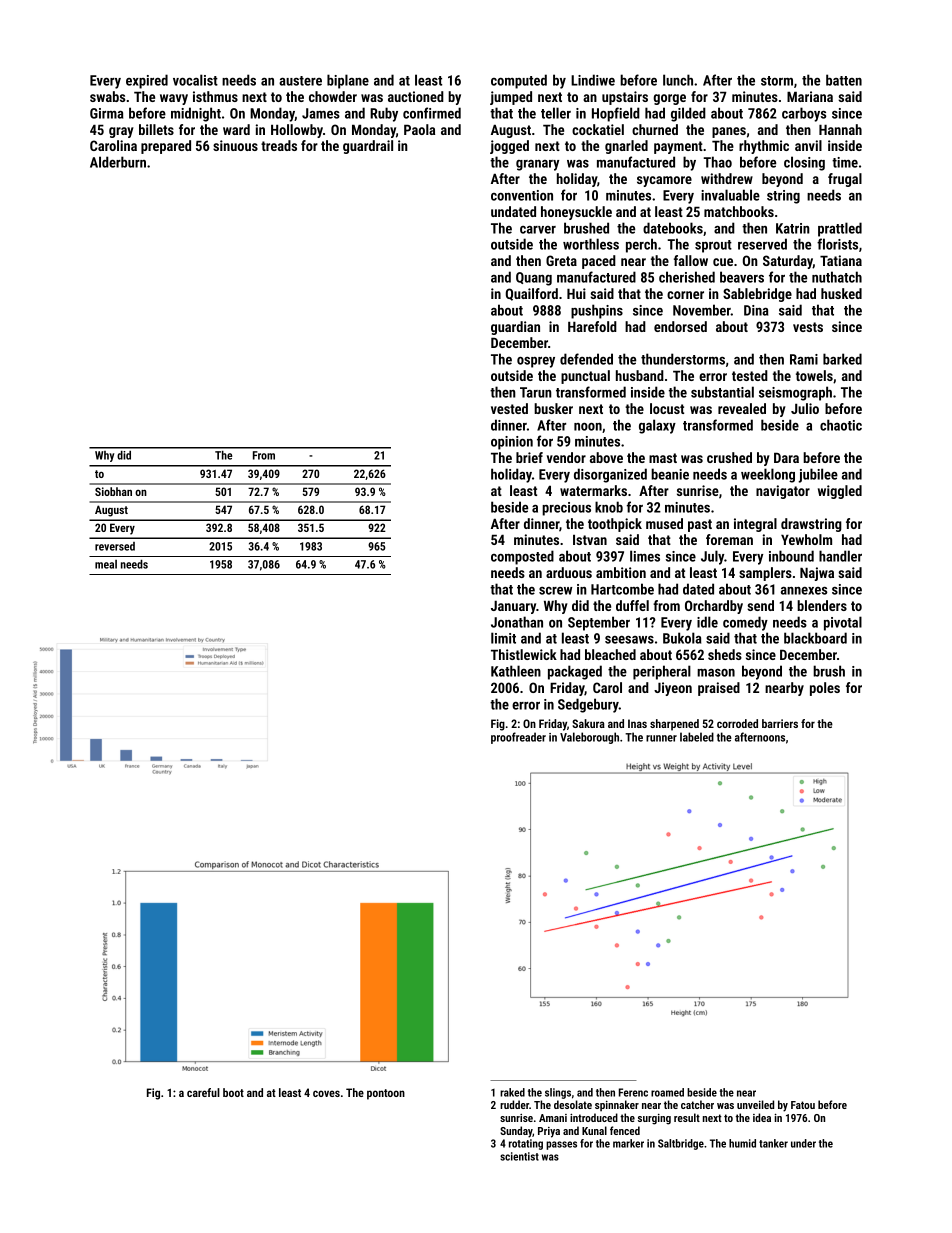  Describe the element at coordinates (803, 1105) in the document. I see `Fatou` at that location.
